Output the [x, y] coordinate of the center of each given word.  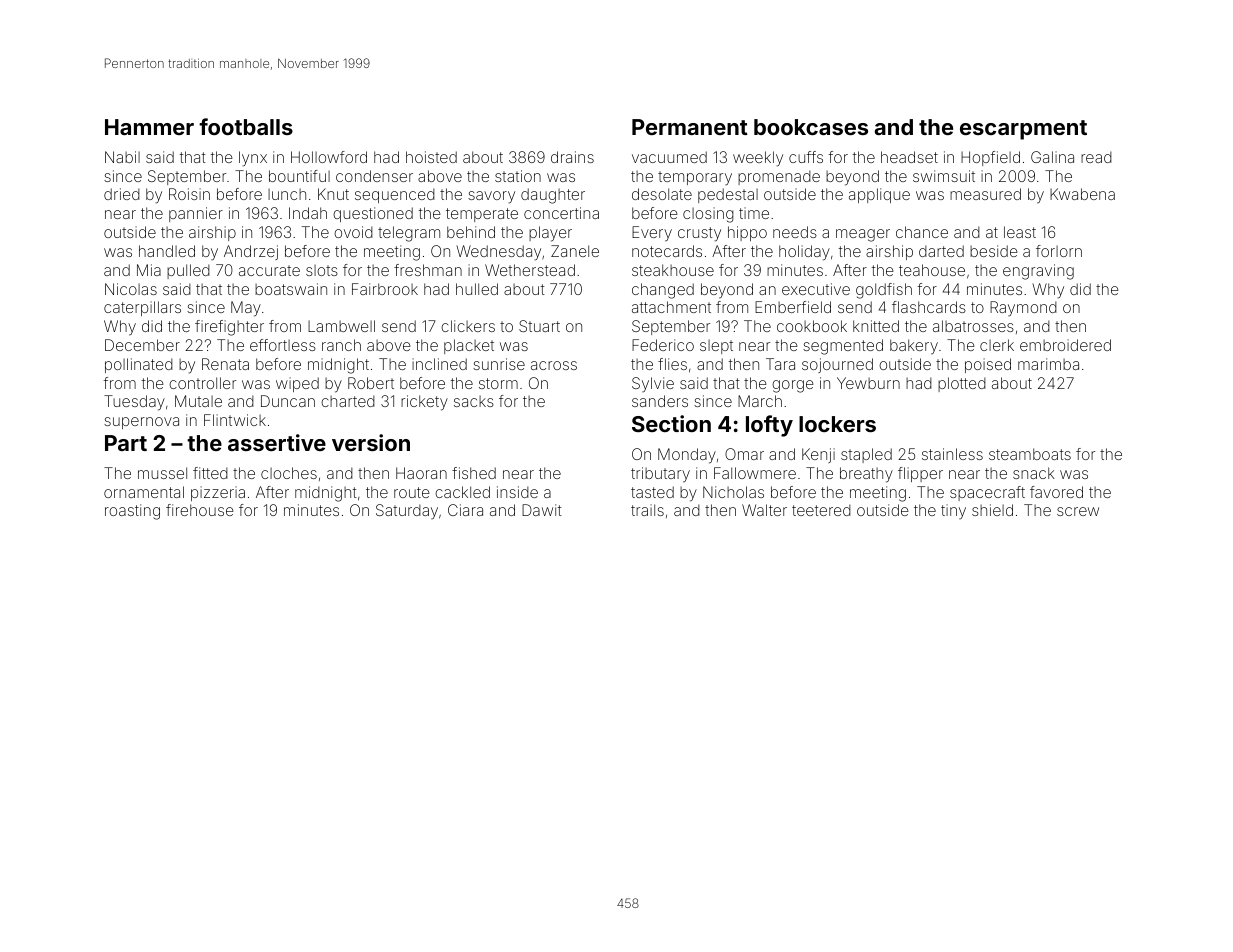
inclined [439, 364]
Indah [308, 213]
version [371, 442]
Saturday [407, 511]
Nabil [122, 157]
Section [671, 423]
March [760, 401]
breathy [866, 475]
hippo [747, 233]
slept [716, 347]
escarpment [1023, 130]
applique [879, 195]
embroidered [1065, 345]
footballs [246, 126]
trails [647, 510]
